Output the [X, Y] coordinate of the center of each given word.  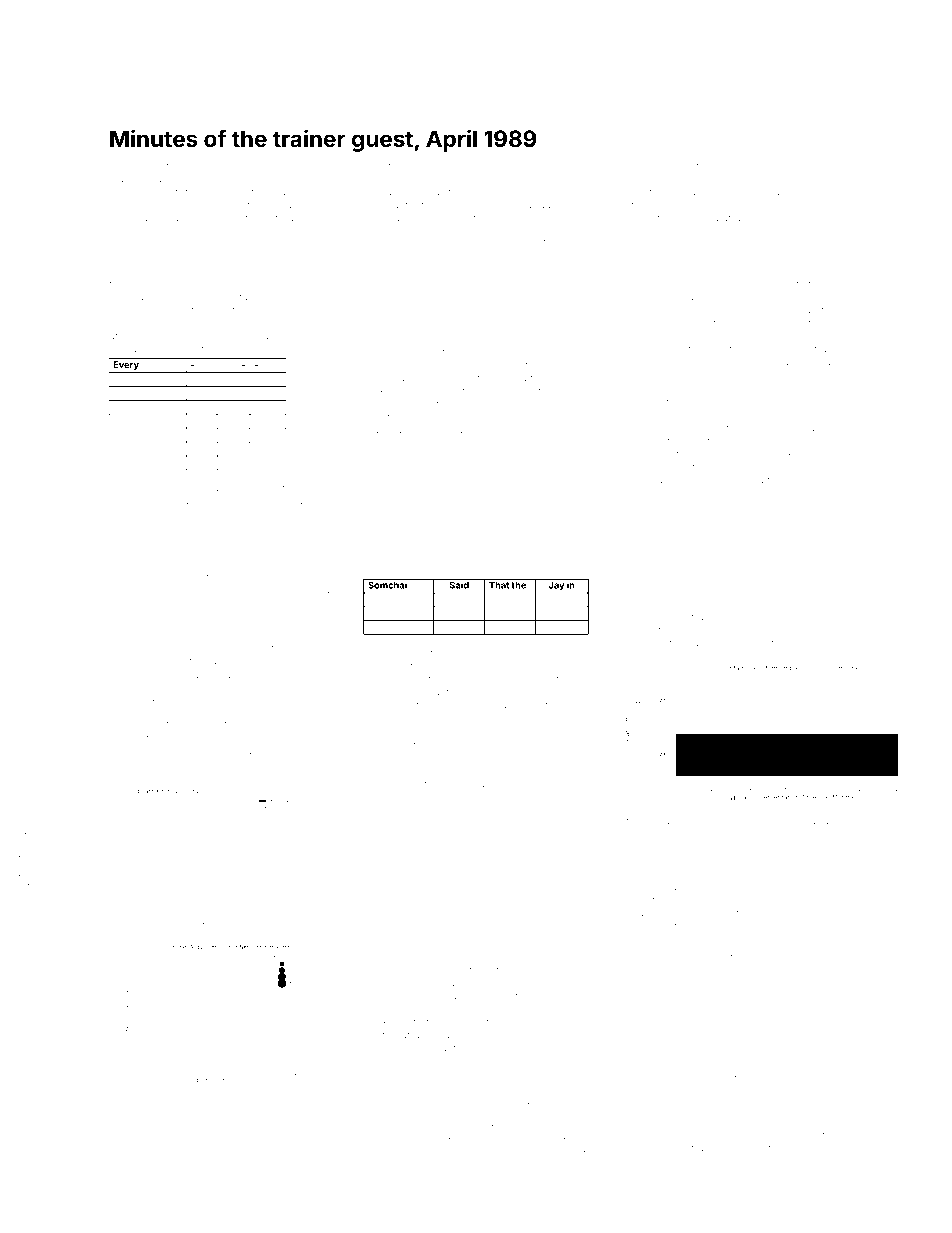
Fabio [226, 723]
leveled [792, 388]
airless [754, 821]
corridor [439, 758]
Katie [388, 271]
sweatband [801, 821]
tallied [760, 375]
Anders [547, 679]
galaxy [550, 353]
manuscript [268, 768]
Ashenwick [266, 244]
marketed [301, 336]
